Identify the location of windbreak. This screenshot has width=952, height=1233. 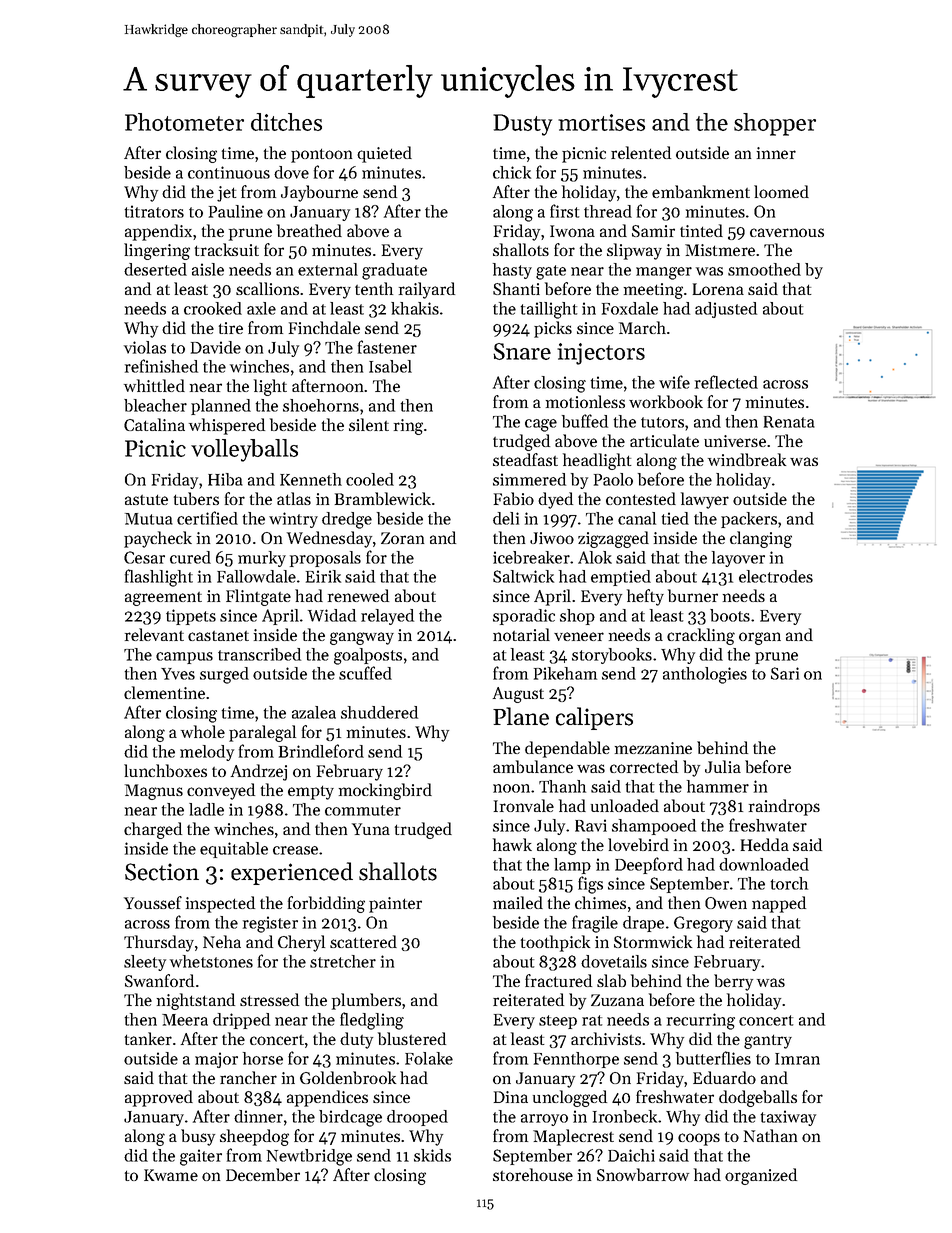
(747, 459).
